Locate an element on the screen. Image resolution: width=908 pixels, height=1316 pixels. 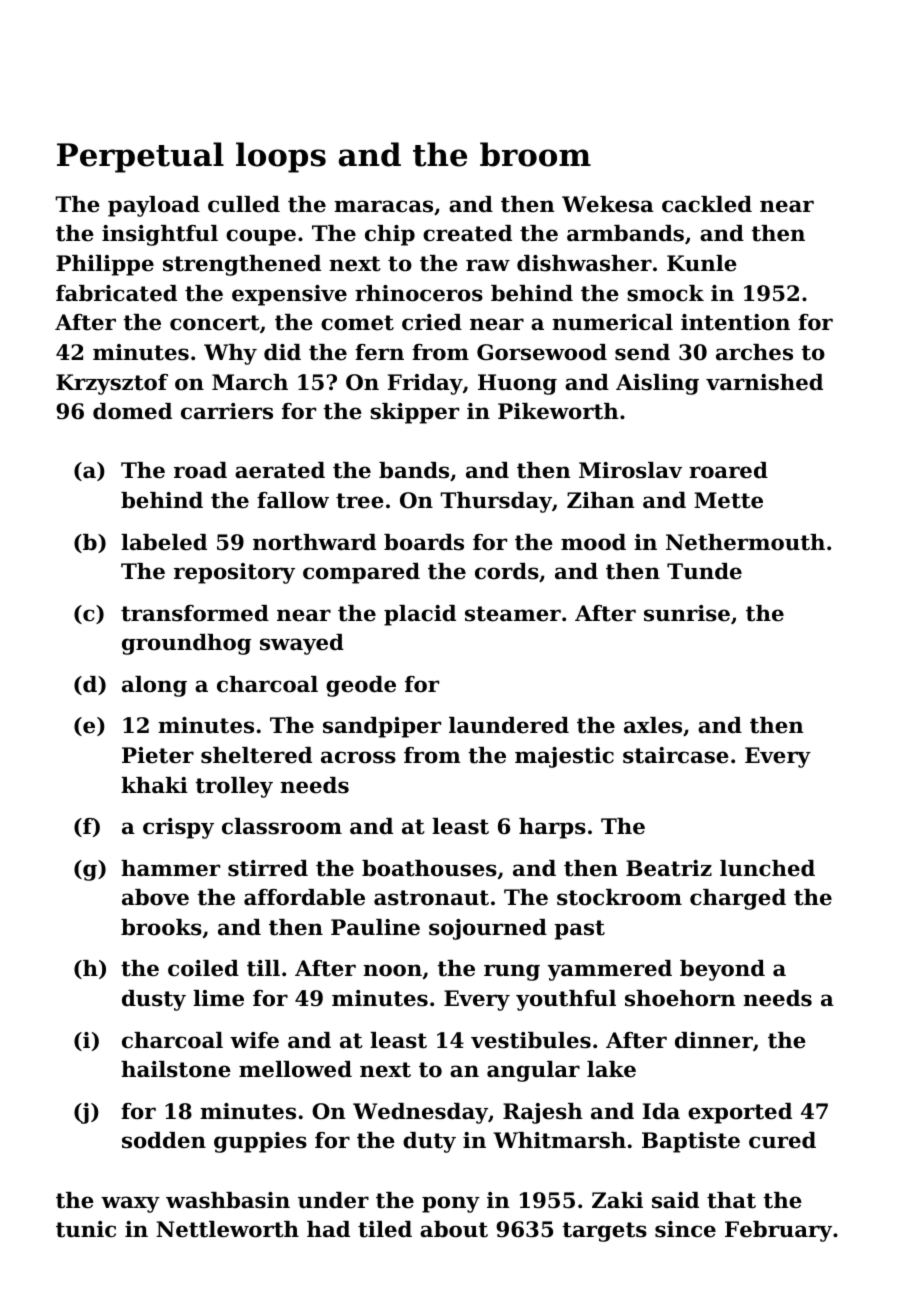
loops is located at coordinates (281, 157).
